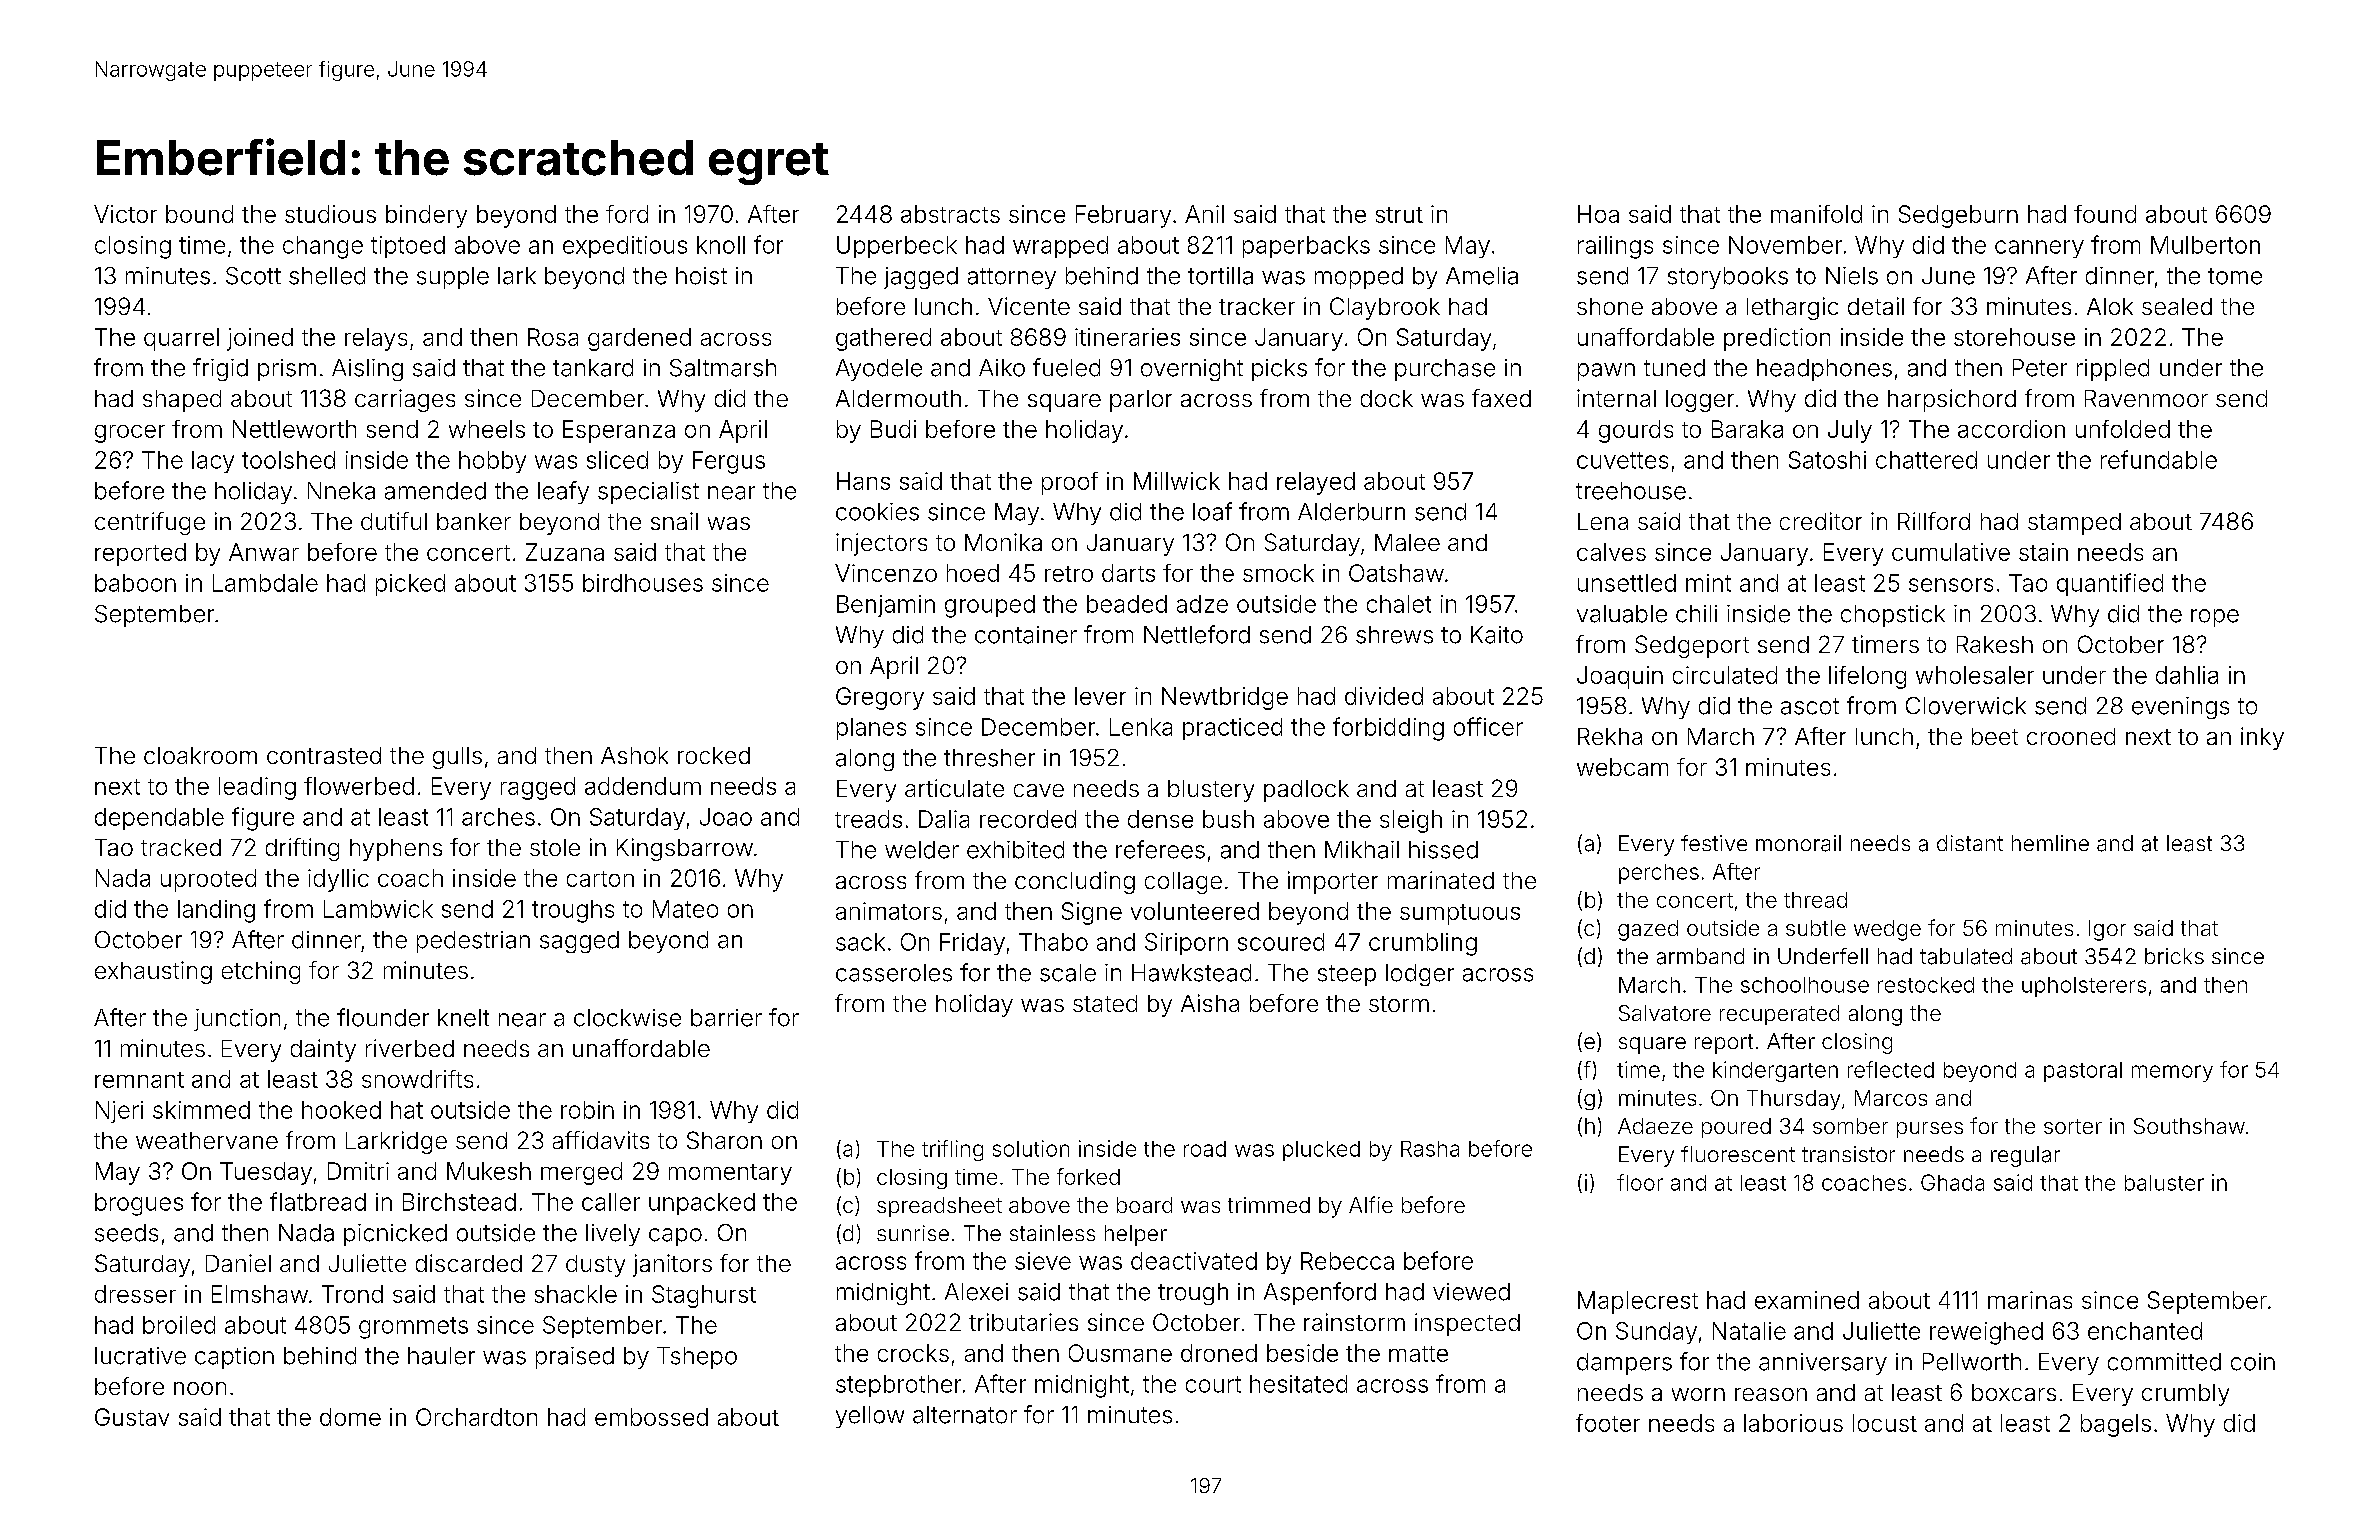  I want to click on Rasha, so click(1430, 1149).
